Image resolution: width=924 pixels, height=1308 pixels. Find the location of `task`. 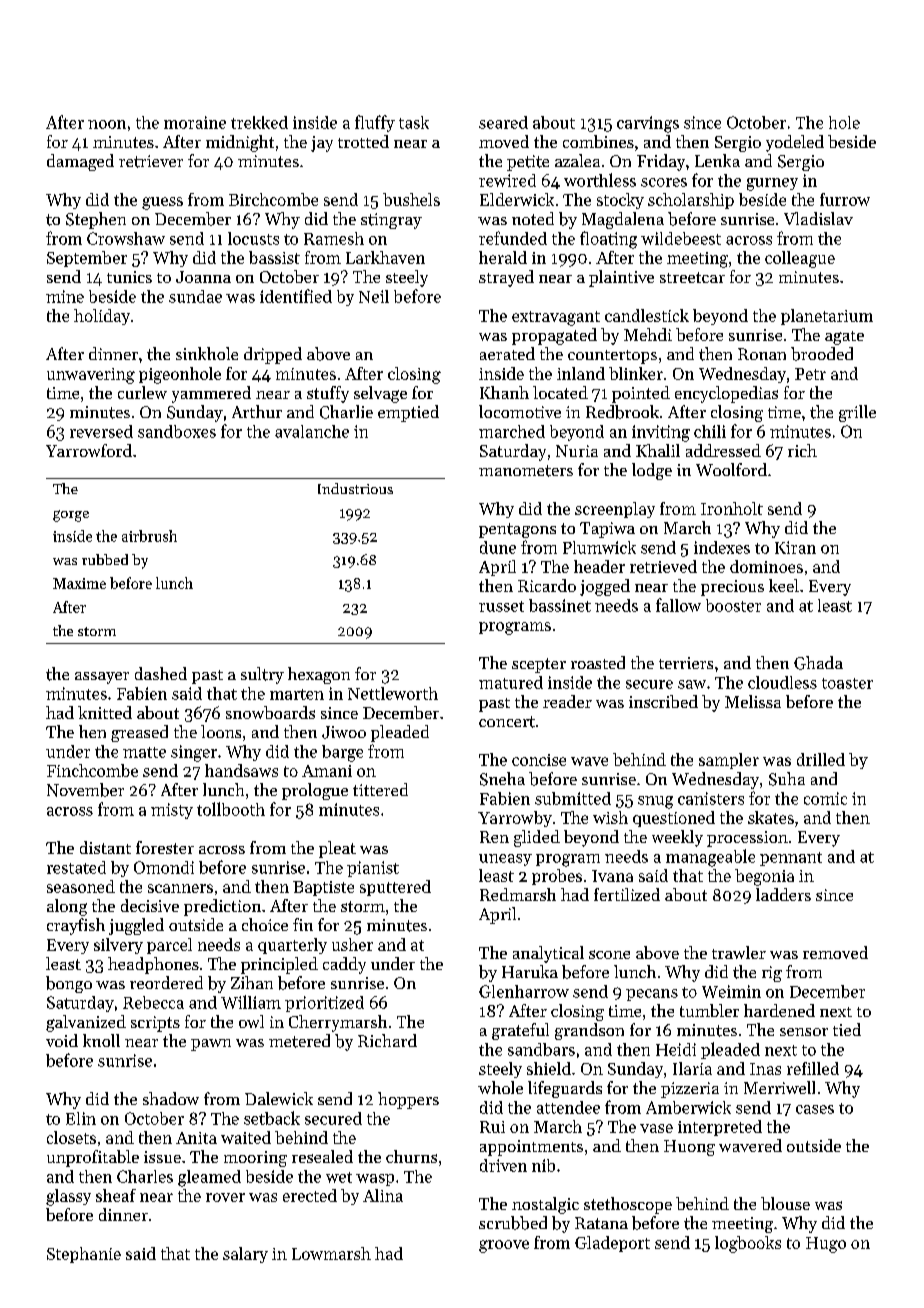

task is located at coordinates (414, 122).
